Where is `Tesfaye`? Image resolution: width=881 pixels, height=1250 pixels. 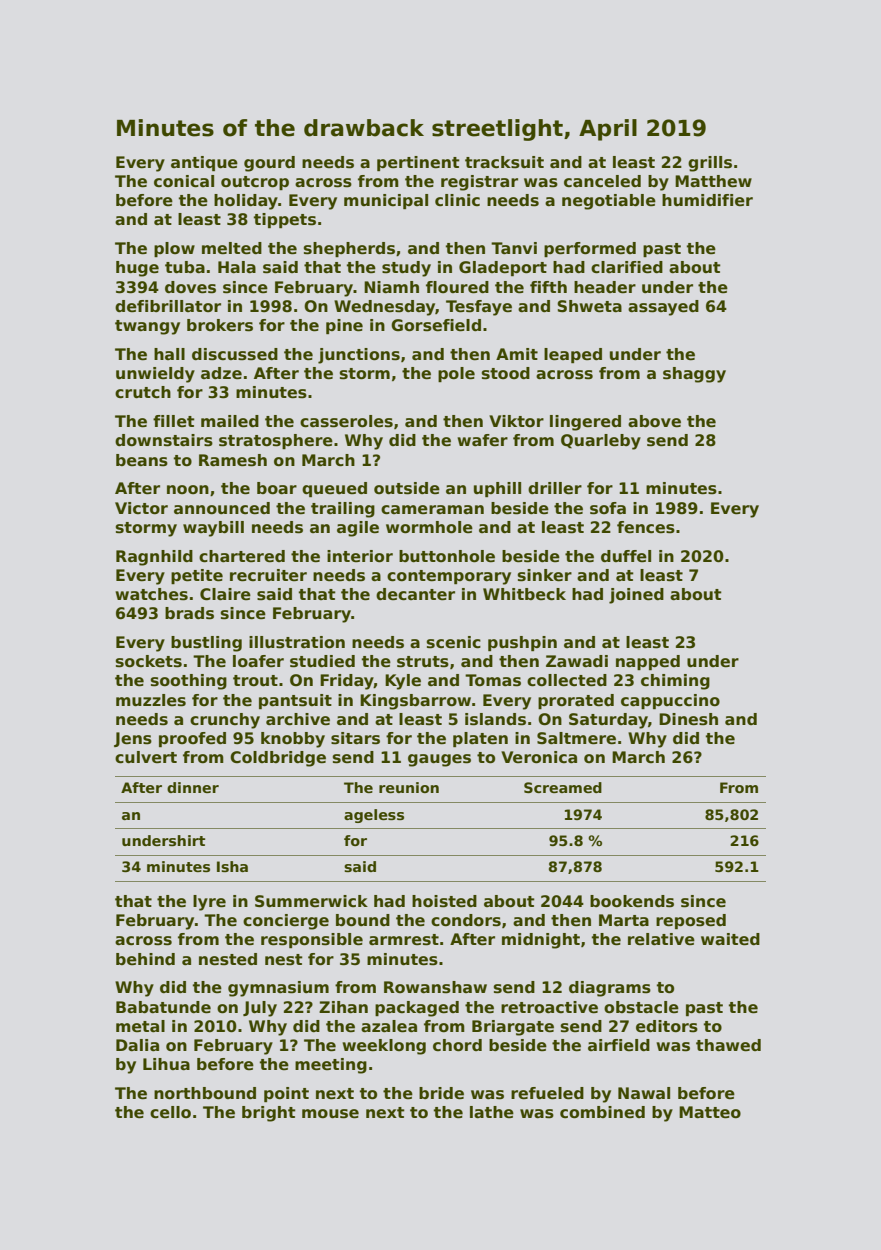 Tesfaye is located at coordinates (479, 308).
